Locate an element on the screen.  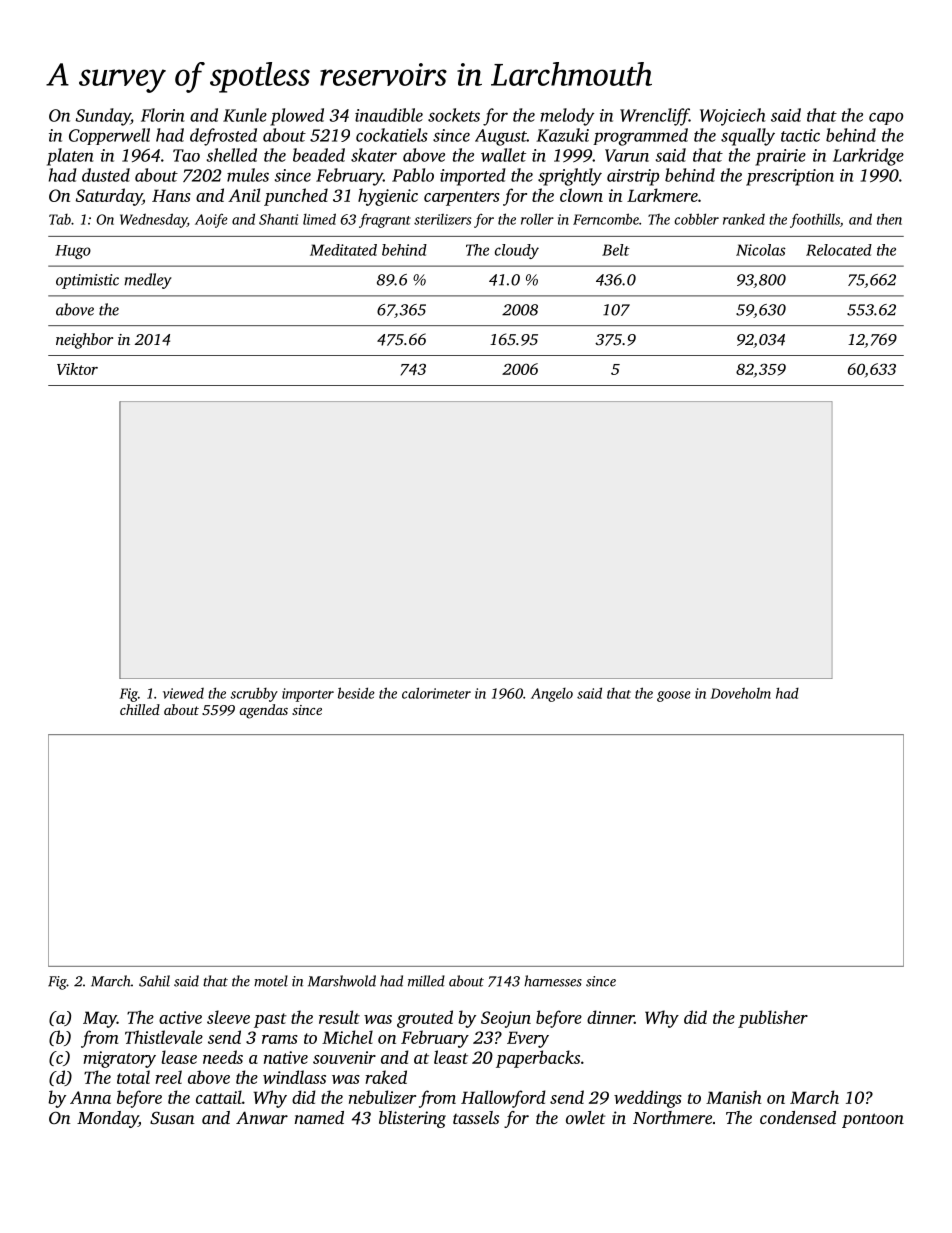
raked is located at coordinates (386, 1077).
